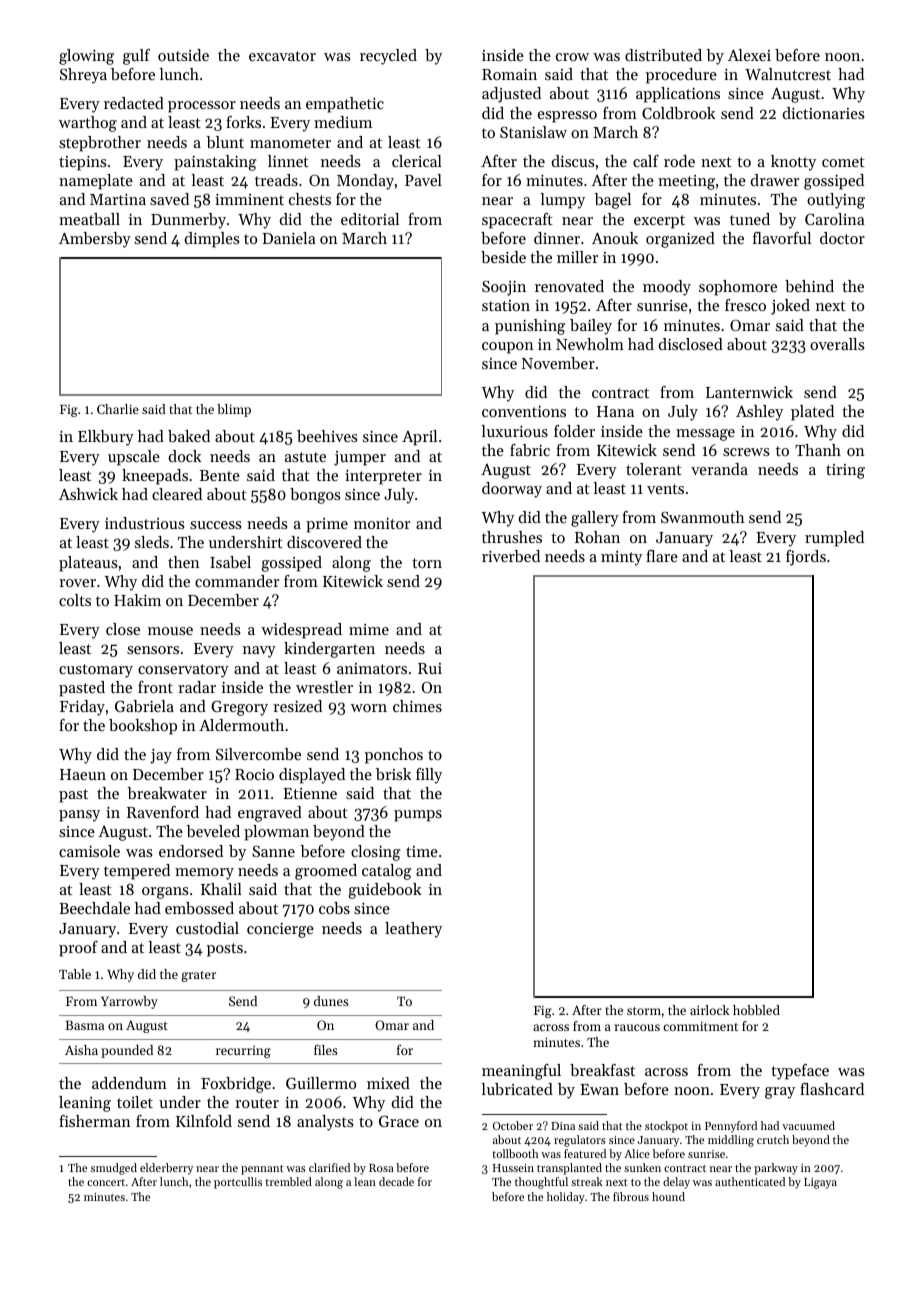 This screenshot has height=1308, width=924. I want to click on Rui, so click(430, 668).
